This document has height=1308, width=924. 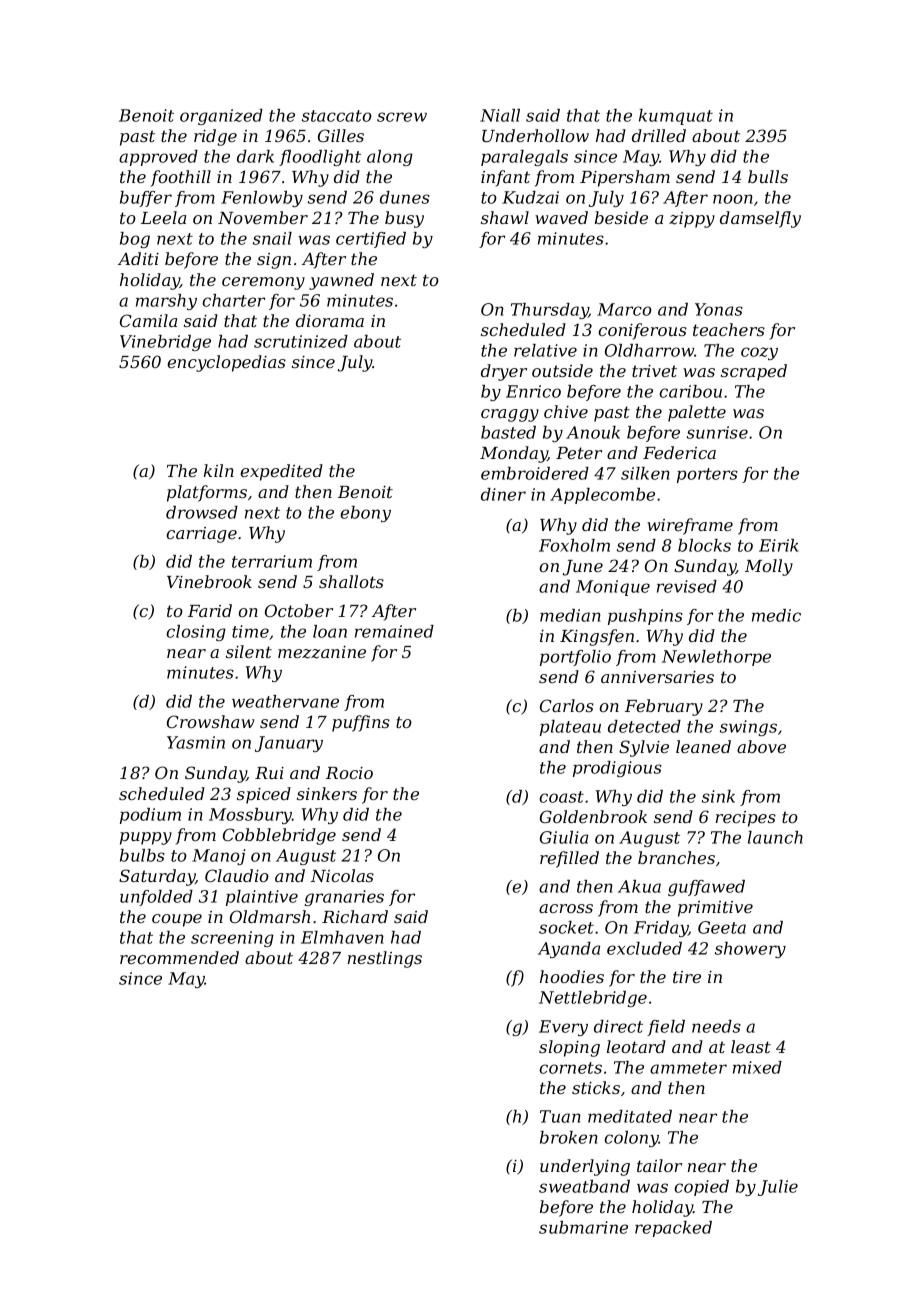 I want to click on Niall, so click(x=500, y=115).
